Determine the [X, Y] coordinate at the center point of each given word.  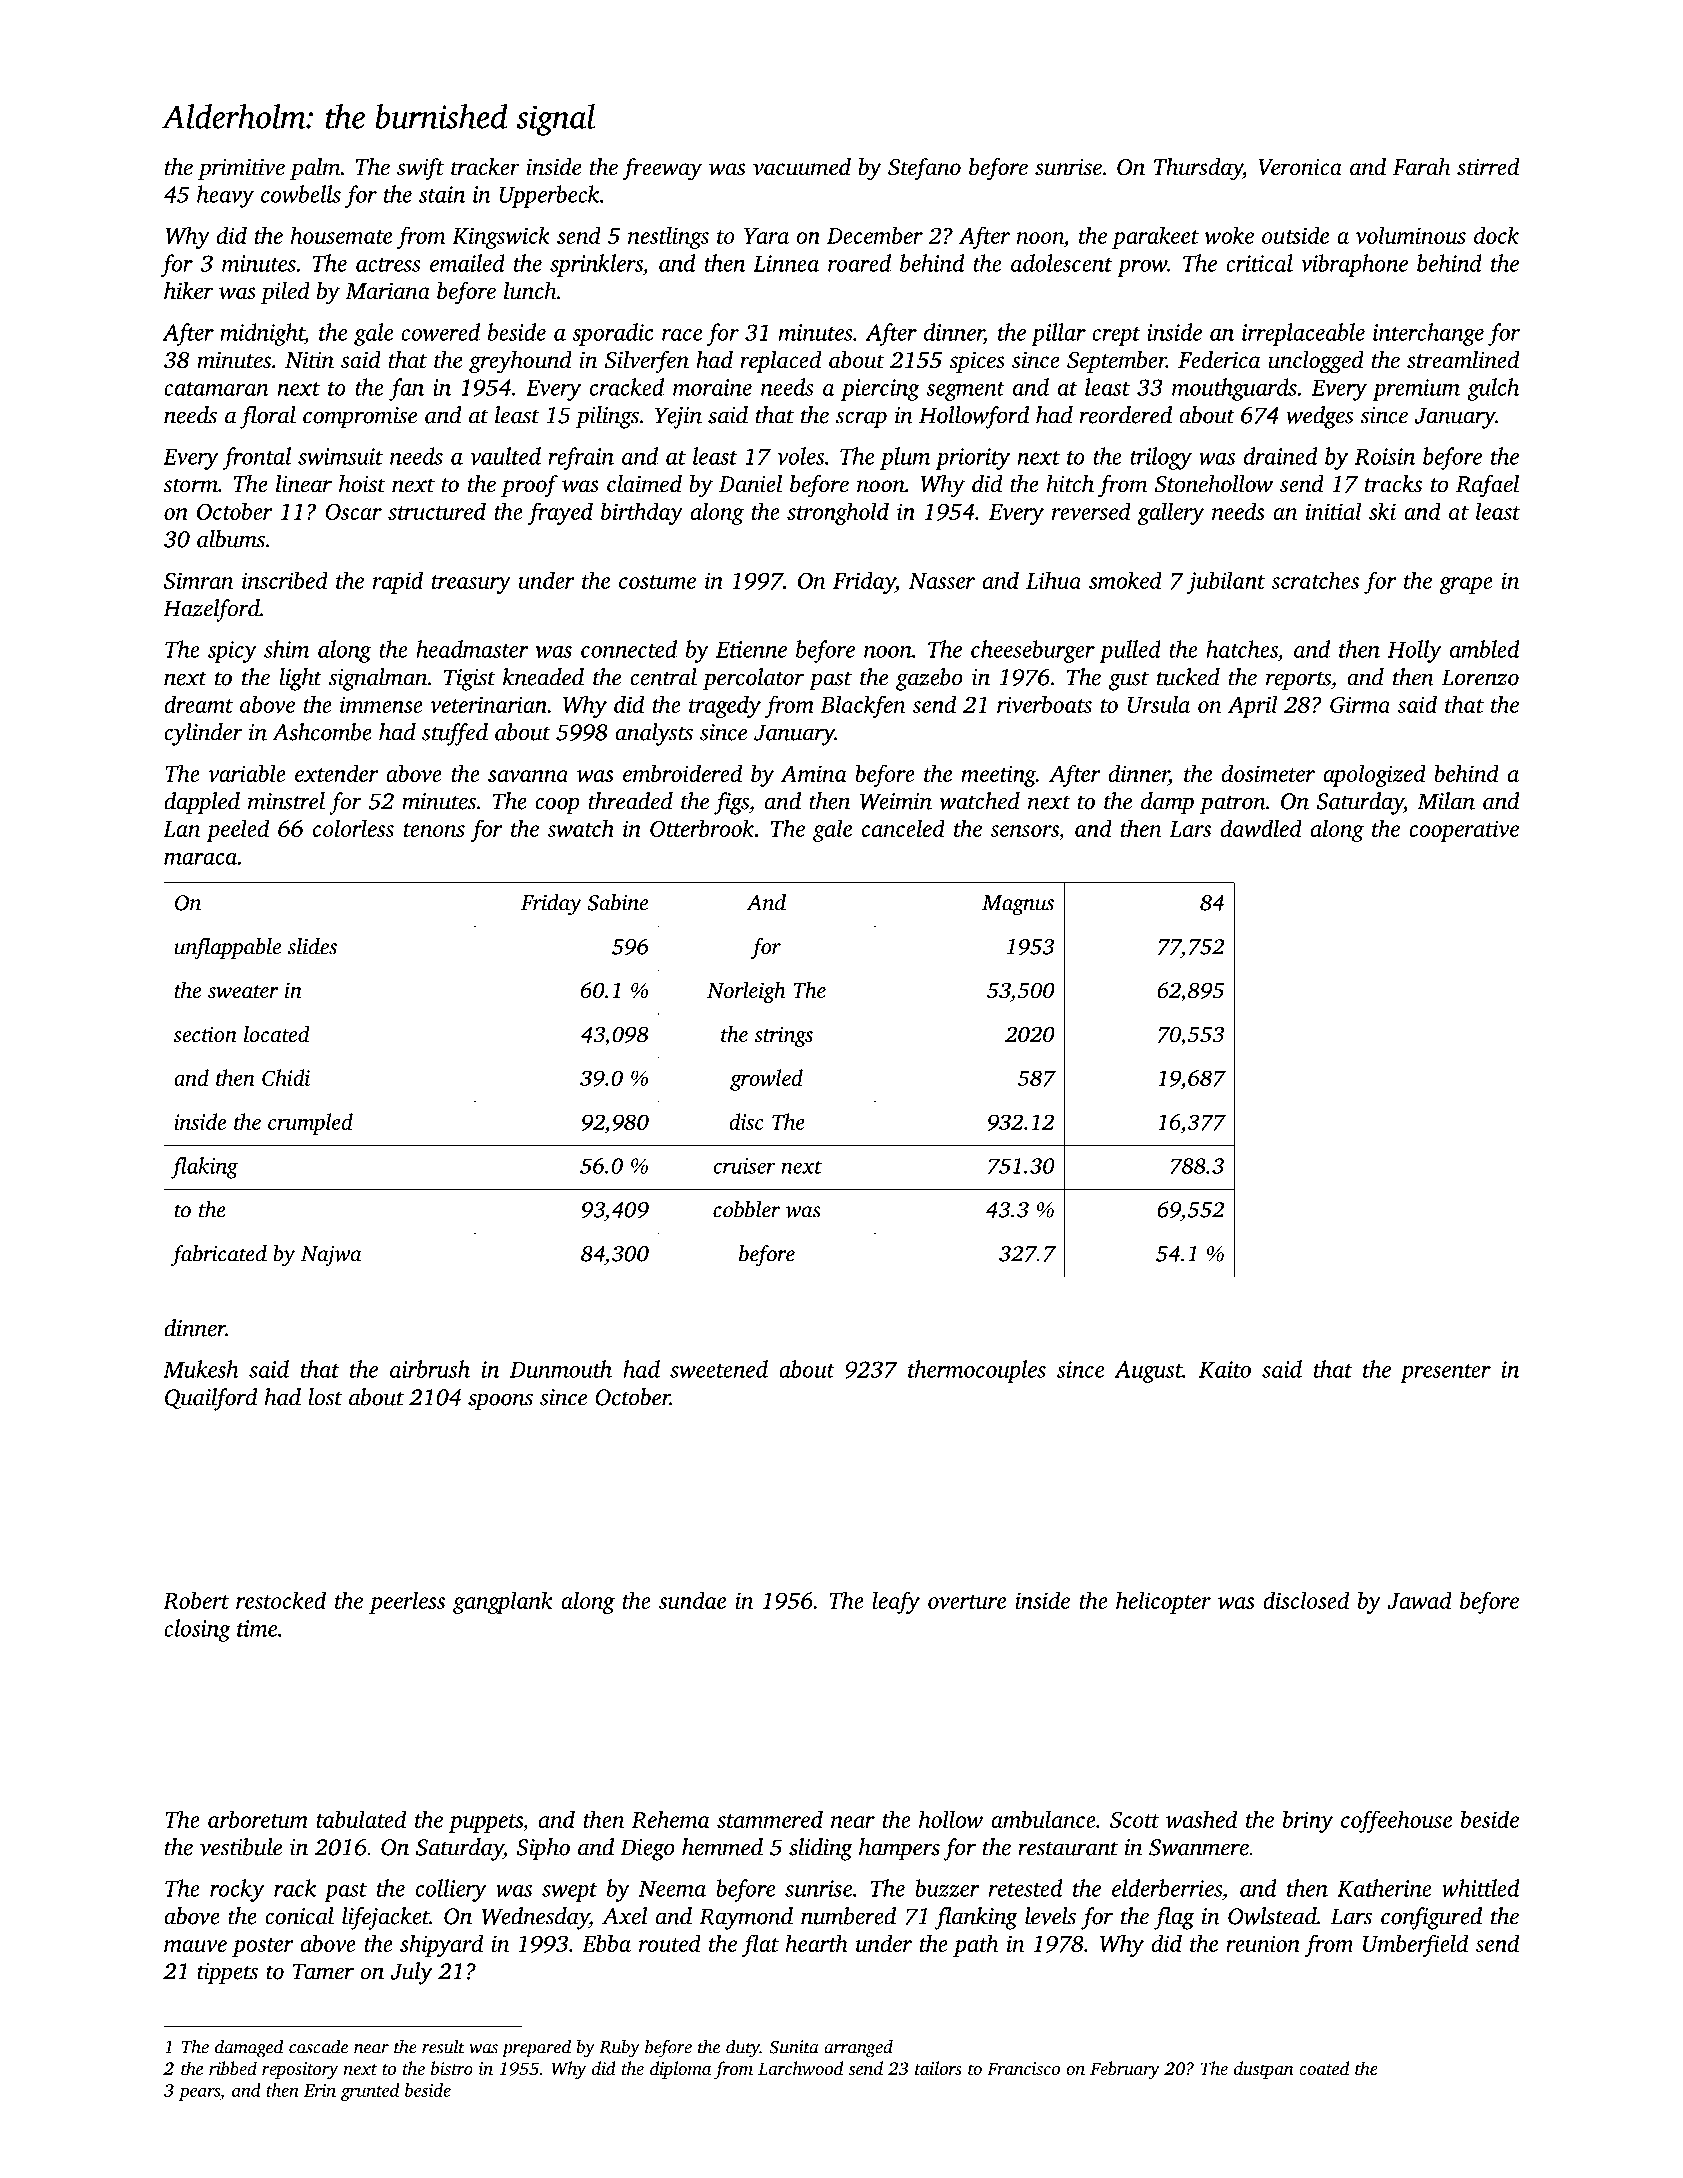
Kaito [1225, 1369]
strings [783, 1036]
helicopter [1163, 1602]
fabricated [219, 1256]
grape [1466, 585]
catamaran [216, 389]
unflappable [227, 948]
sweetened [719, 1369]
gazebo [929, 679]
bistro [452, 2068]
